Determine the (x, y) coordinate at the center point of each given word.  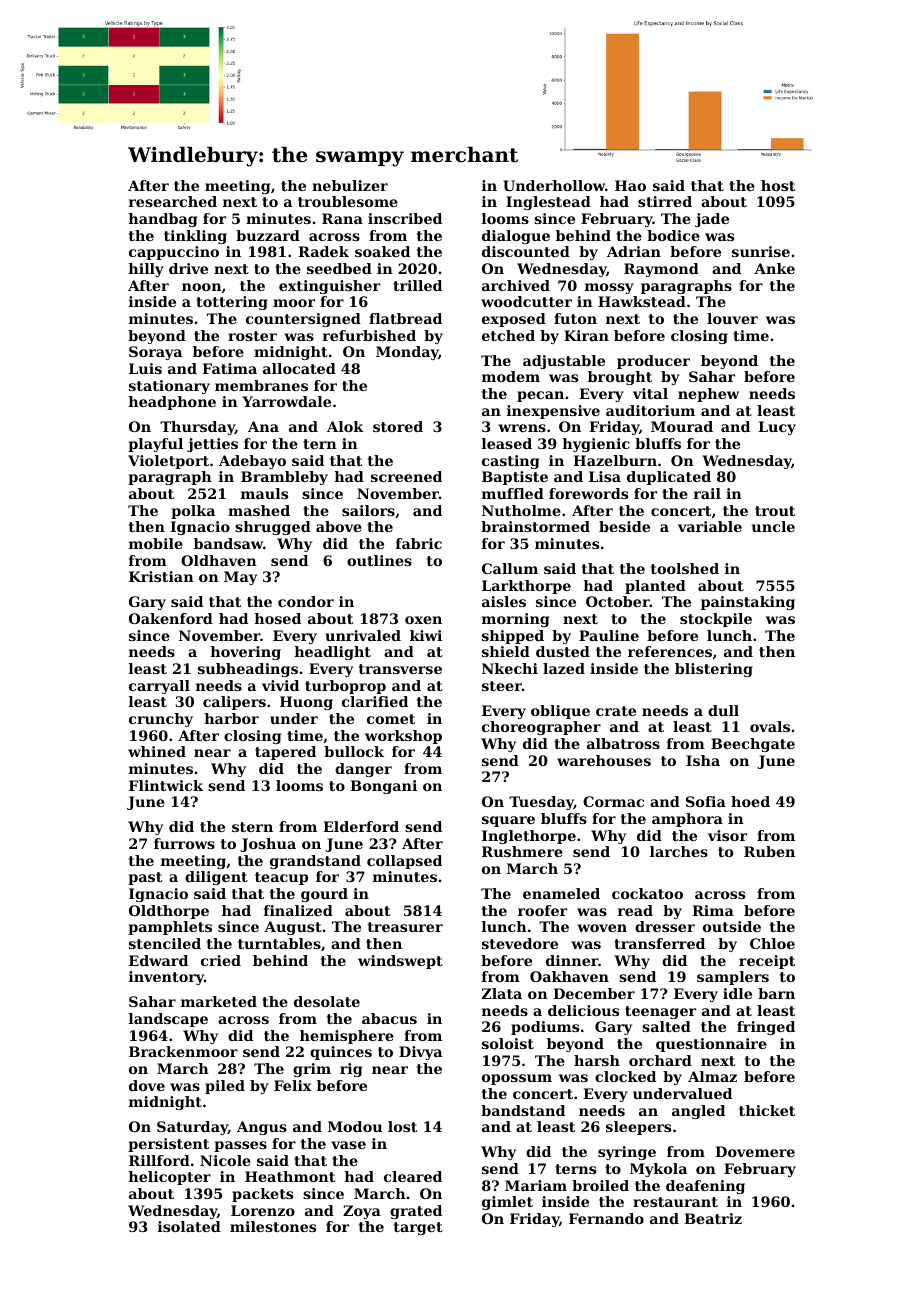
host (778, 185)
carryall (159, 687)
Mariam (536, 1185)
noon (202, 287)
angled (698, 1112)
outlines (379, 560)
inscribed (405, 218)
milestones (273, 1226)
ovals (770, 726)
